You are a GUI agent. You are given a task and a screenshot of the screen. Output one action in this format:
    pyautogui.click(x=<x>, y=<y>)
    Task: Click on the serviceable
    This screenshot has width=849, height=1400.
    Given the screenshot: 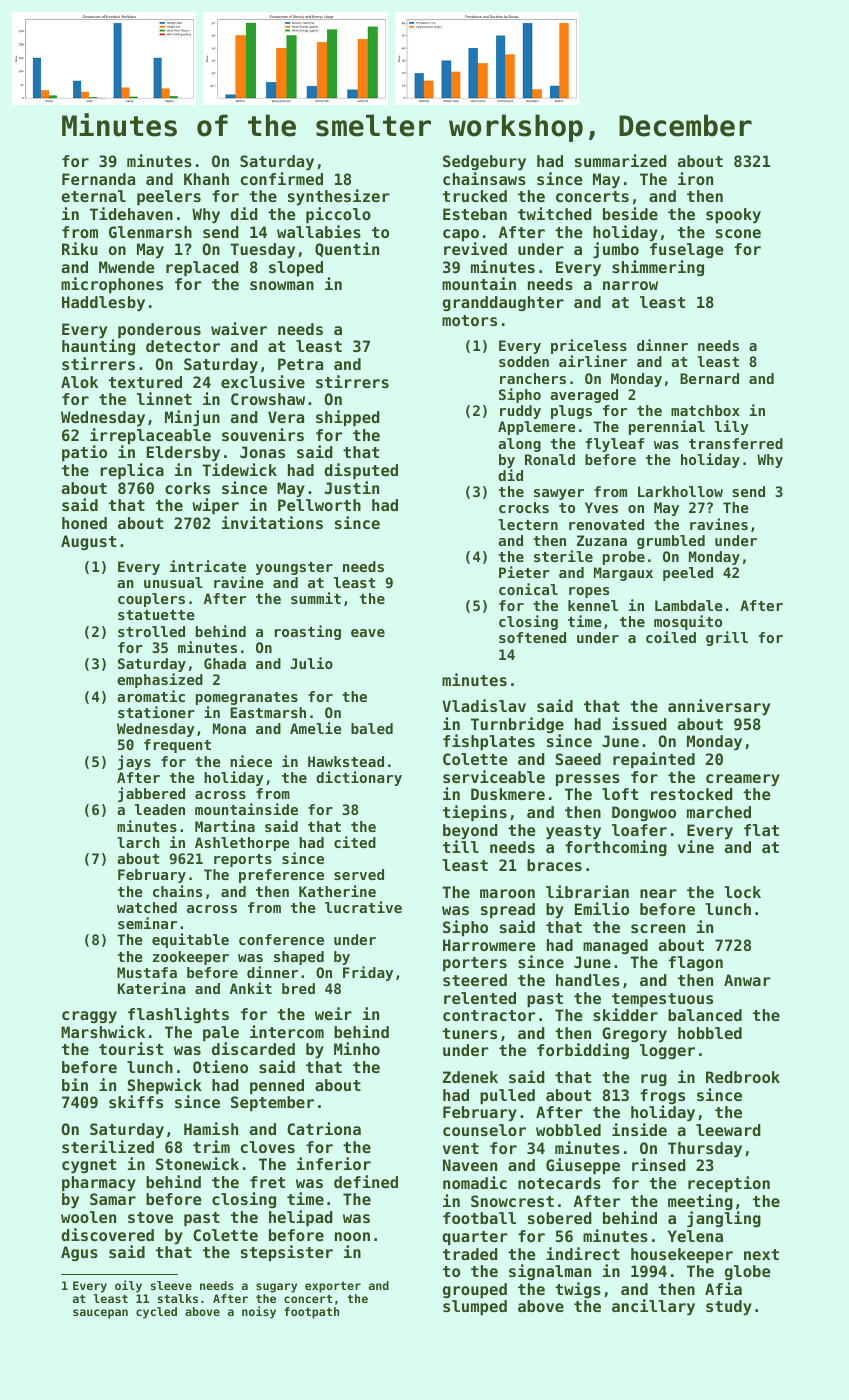 What is the action you would take?
    pyautogui.click(x=494, y=776)
